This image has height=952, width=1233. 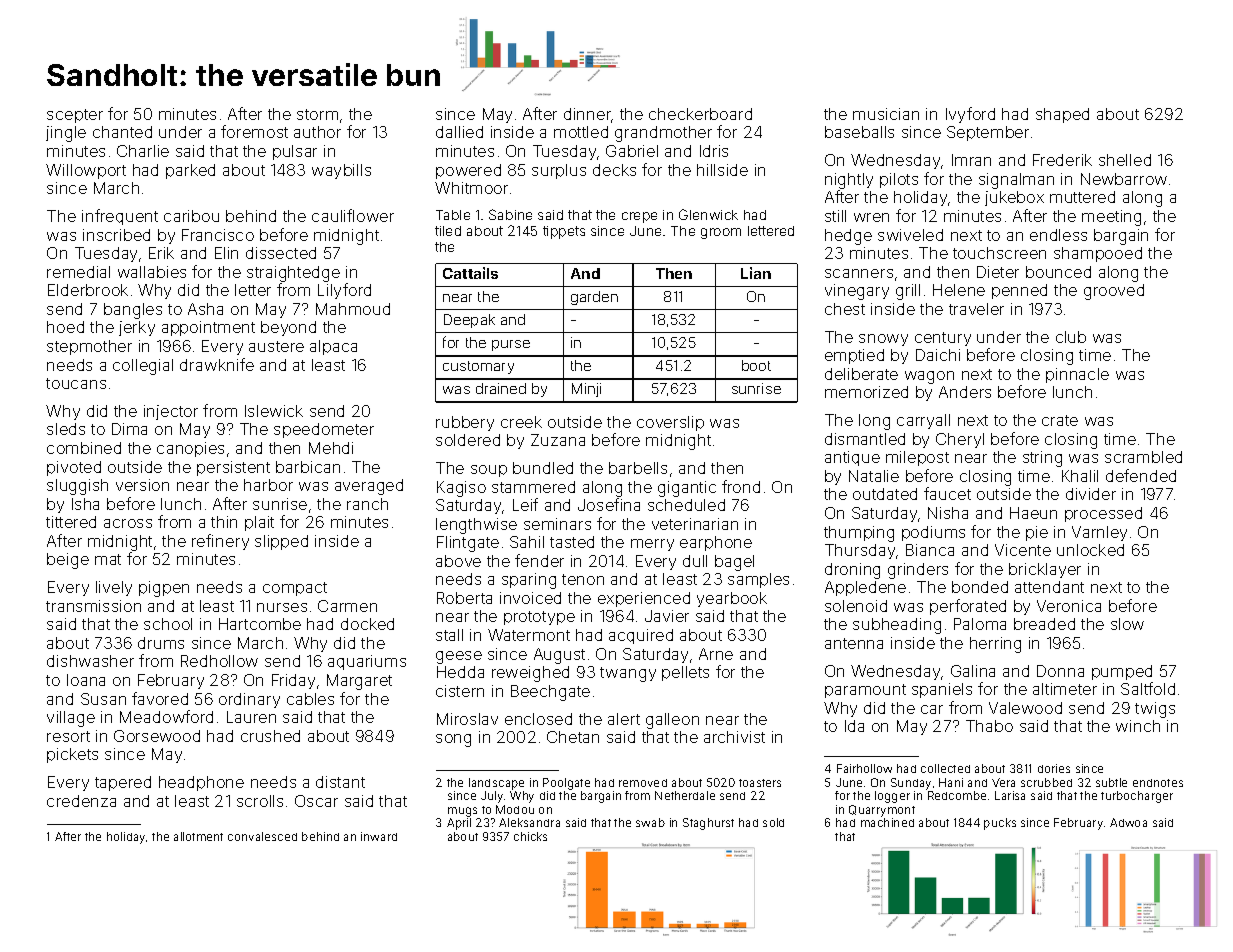 What do you see at coordinates (734, 563) in the image?
I see `bagel` at bounding box center [734, 563].
